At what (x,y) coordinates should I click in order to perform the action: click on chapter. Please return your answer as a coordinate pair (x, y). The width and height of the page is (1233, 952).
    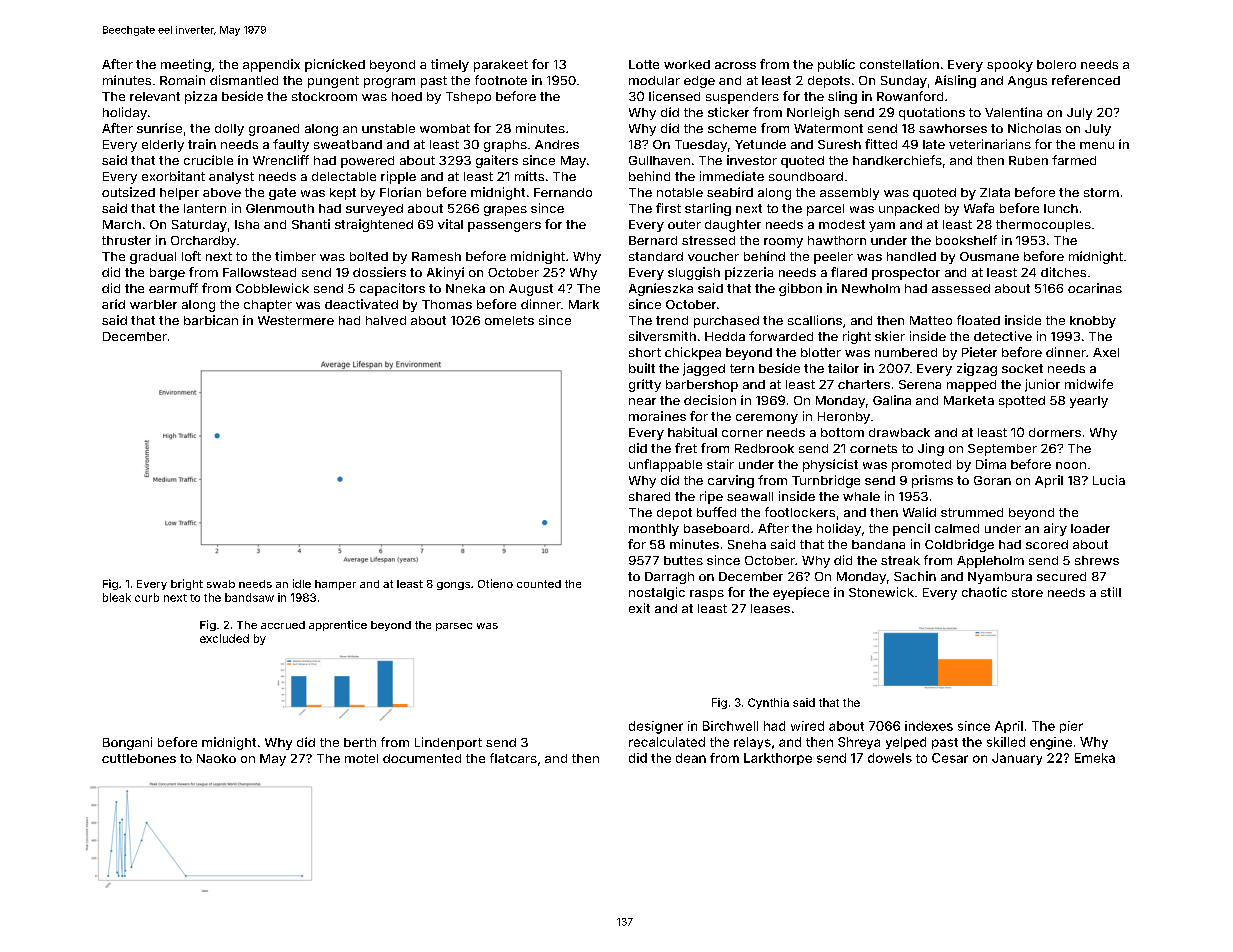
    Looking at the image, I should click on (268, 306).
